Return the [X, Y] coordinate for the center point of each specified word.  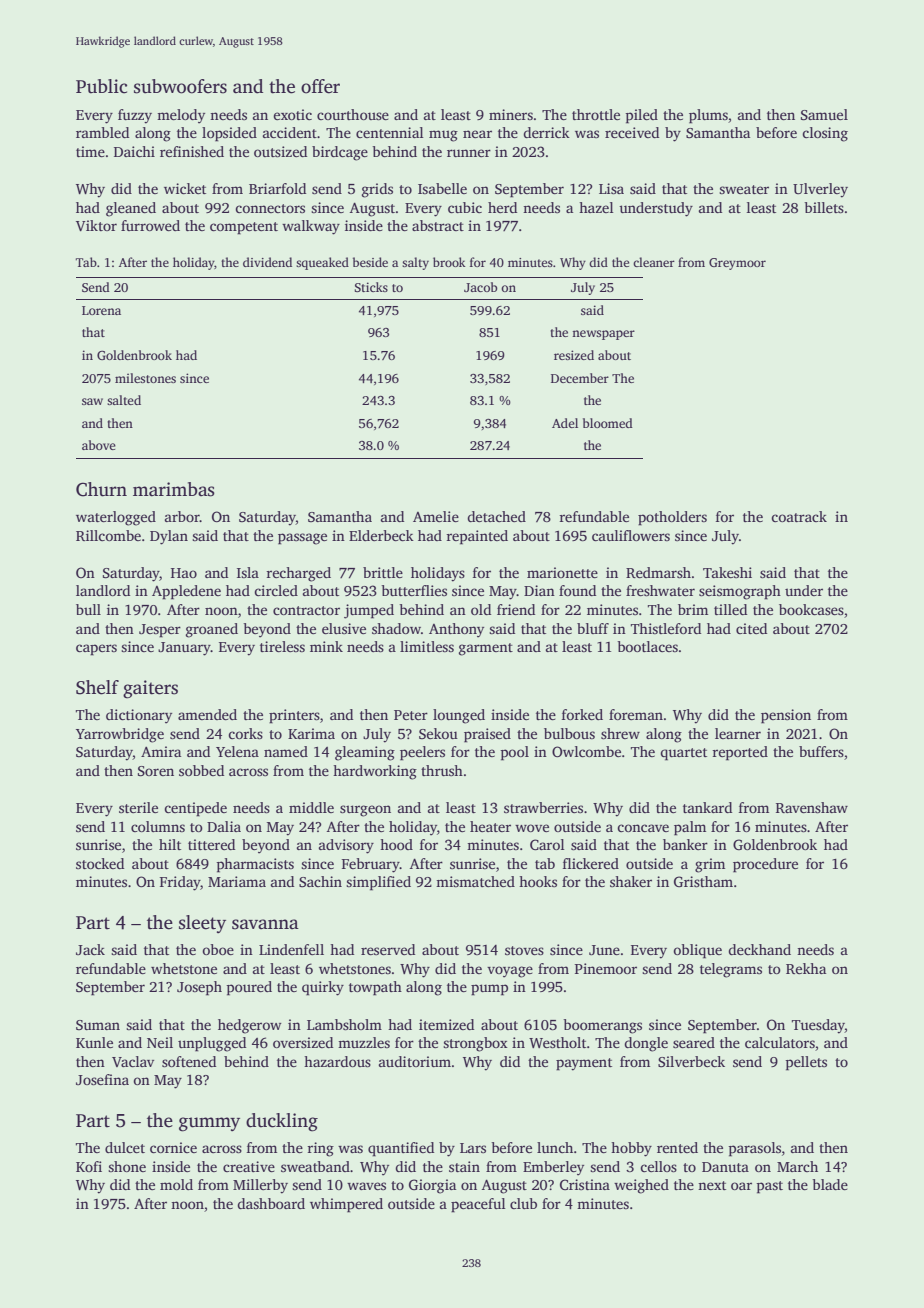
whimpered [346, 1205]
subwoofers [180, 86]
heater [490, 826]
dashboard [271, 1203]
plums [708, 116]
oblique [697, 951]
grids [377, 190]
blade [830, 1184]
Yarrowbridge [120, 735]
